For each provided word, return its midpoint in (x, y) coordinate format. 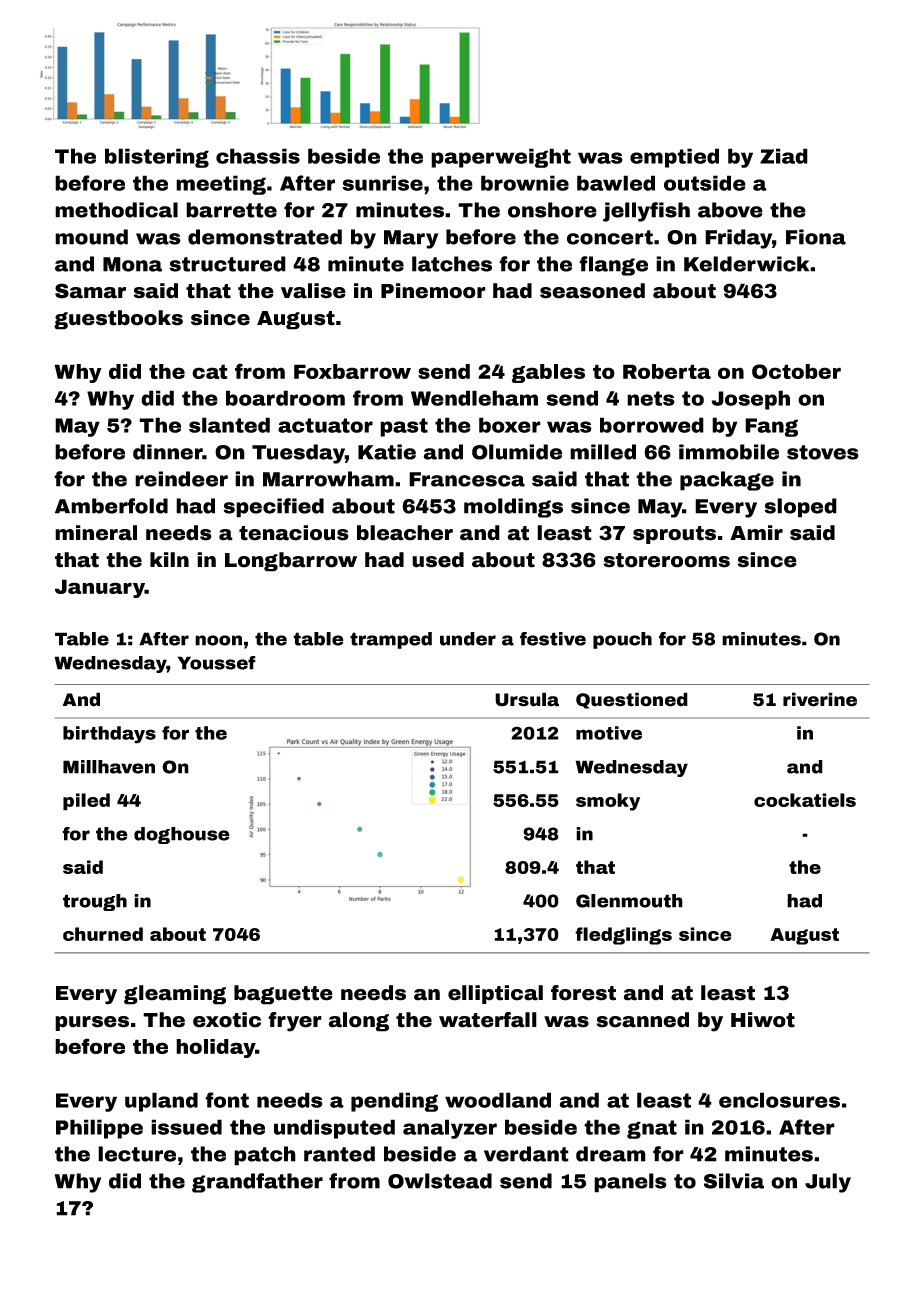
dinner (168, 452)
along (359, 1022)
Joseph (750, 400)
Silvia (734, 1181)
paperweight (501, 158)
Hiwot (763, 1020)
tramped (391, 640)
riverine (820, 699)
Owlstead (440, 1181)
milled (603, 452)
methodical (116, 210)
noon (218, 640)
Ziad (784, 156)
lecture (137, 1154)
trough (95, 902)
